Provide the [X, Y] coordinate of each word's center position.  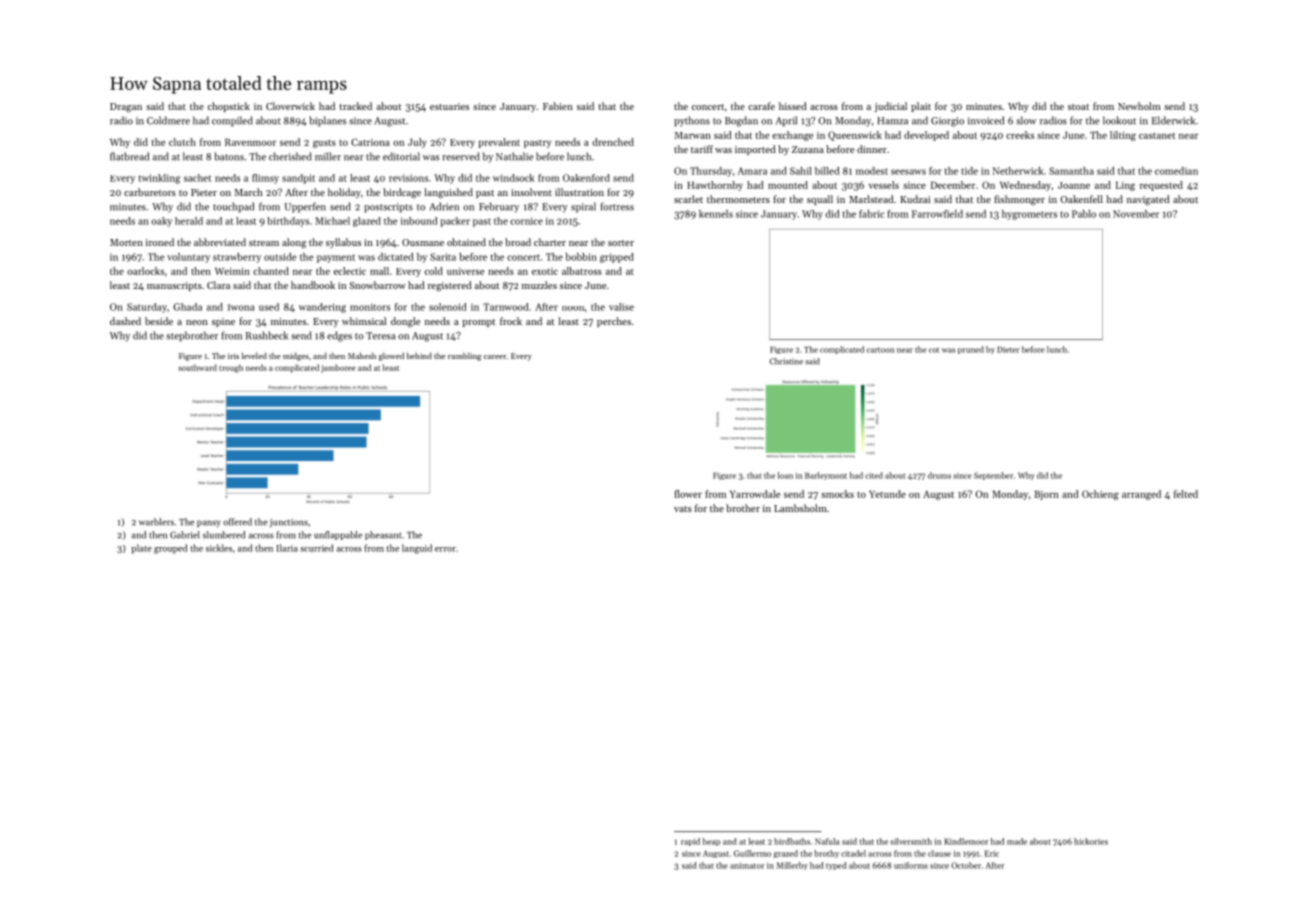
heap [711, 842]
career [495, 357]
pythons [692, 121]
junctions [288, 523]
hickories [1091, 841]
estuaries [449, 106]
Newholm [1139, 106]
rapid [690, 842]
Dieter [1008, 350]
